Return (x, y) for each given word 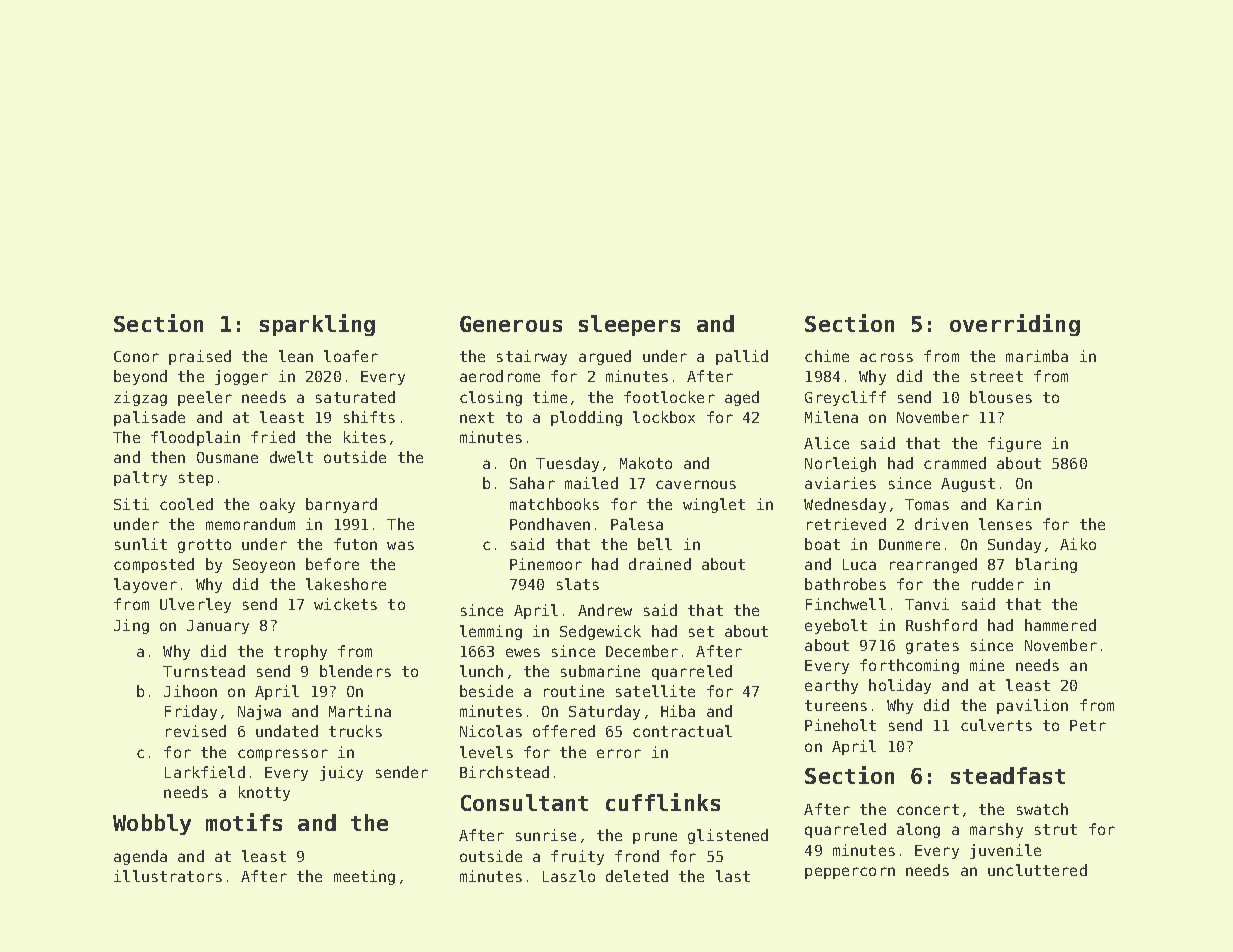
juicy (341, 773)
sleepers (629, 325)
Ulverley (195, 605)
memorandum (250, 524)
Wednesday (845, 505)
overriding (1015, 325)
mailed (591, 483)
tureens (836, 705)
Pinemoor (546, 564)
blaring (1046, 565)
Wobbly (152, 824)
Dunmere (909, 544)
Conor (136, 356)
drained (660, 564)
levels (486, 752)
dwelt (291, 457)
